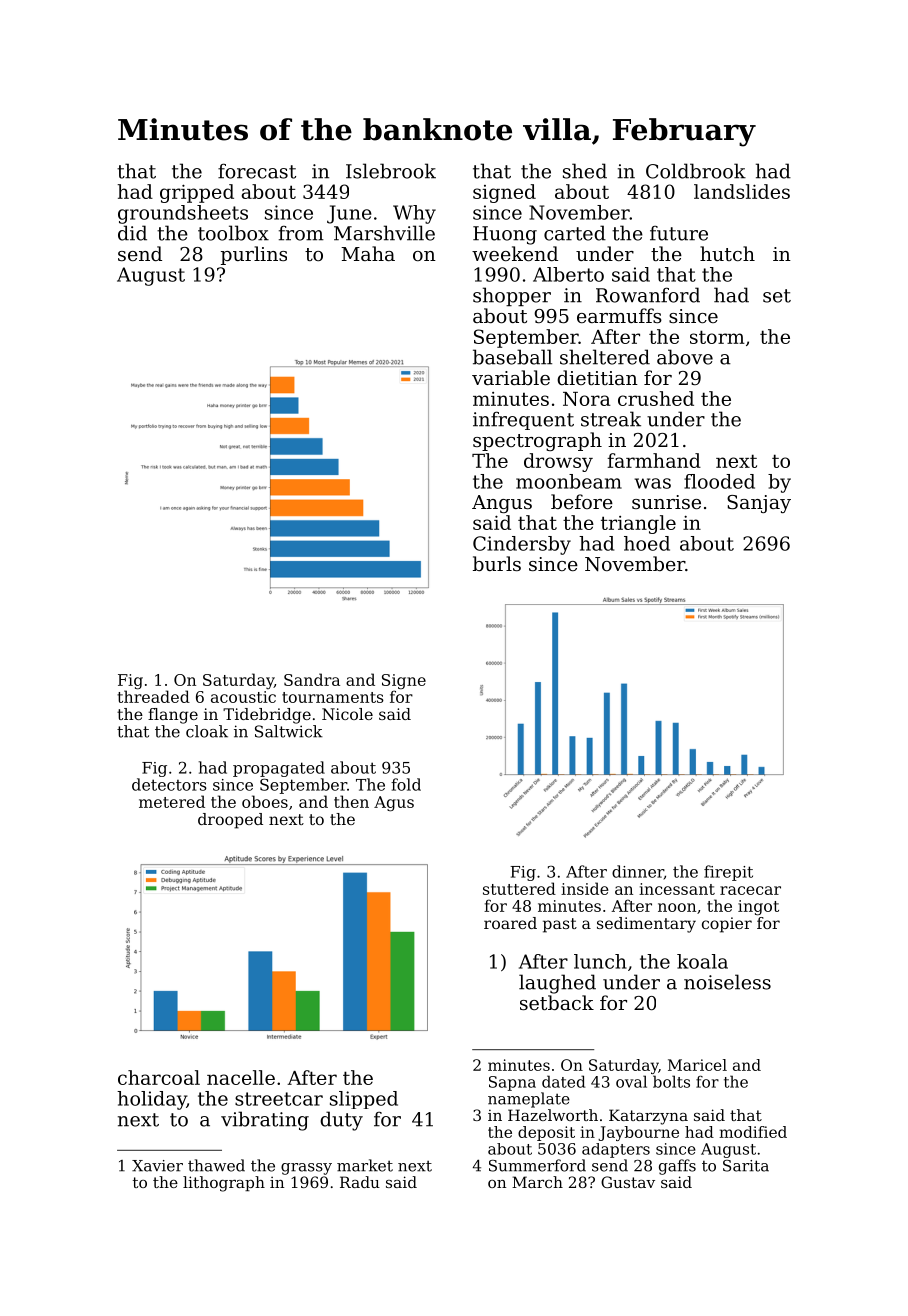  What do you see at coordinates (391, 171) in the screenshot?
I see `Islebrook` at bounding box center [391, 171].
